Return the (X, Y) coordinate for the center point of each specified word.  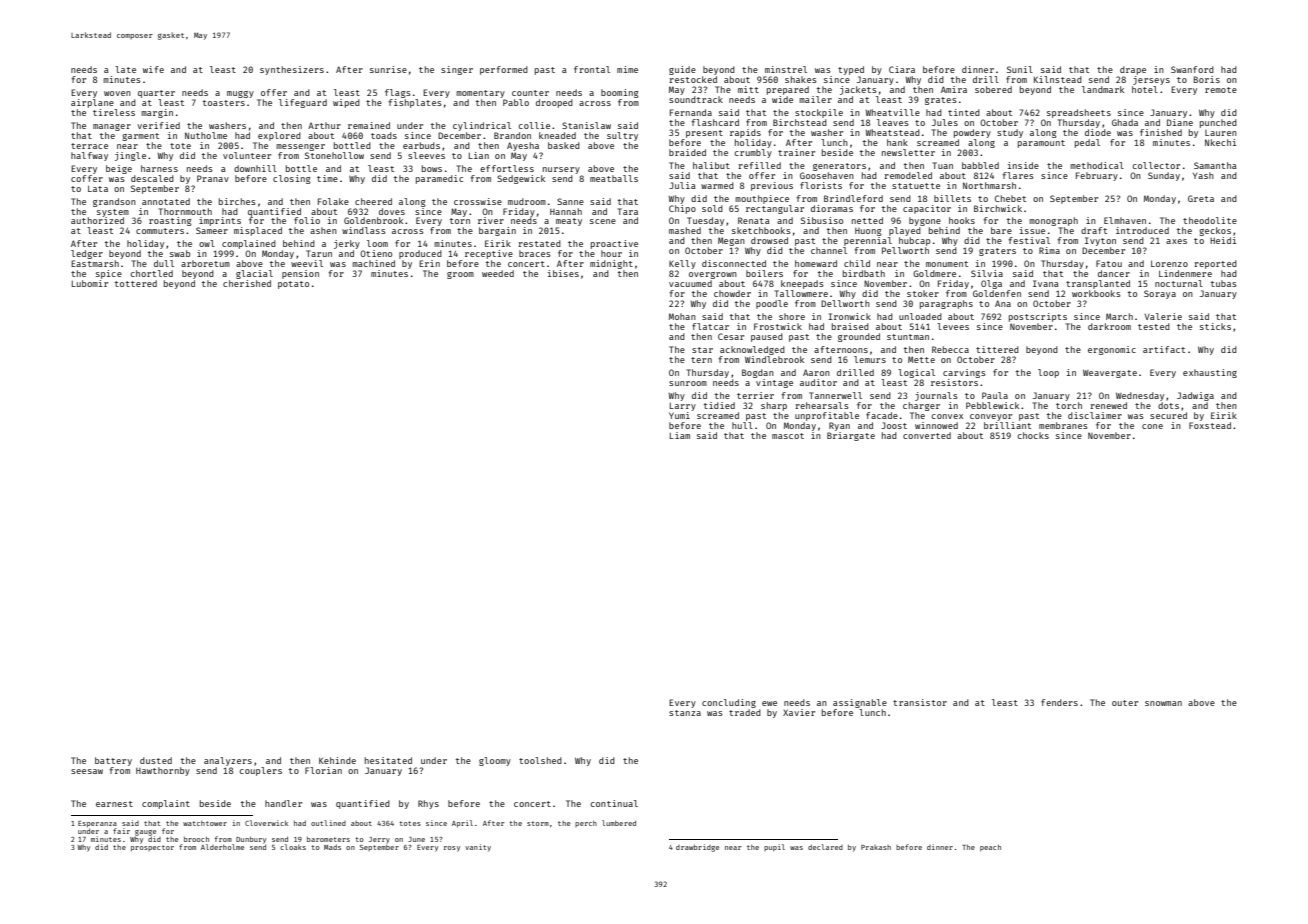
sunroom (688, 383)
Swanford (1192, 69)
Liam (680, 435)
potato (293, 285)
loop (1048, 373)
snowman (1163, 703)
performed (504, 70)
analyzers (228, 761)
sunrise (388, 69)
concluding (729, 703)
